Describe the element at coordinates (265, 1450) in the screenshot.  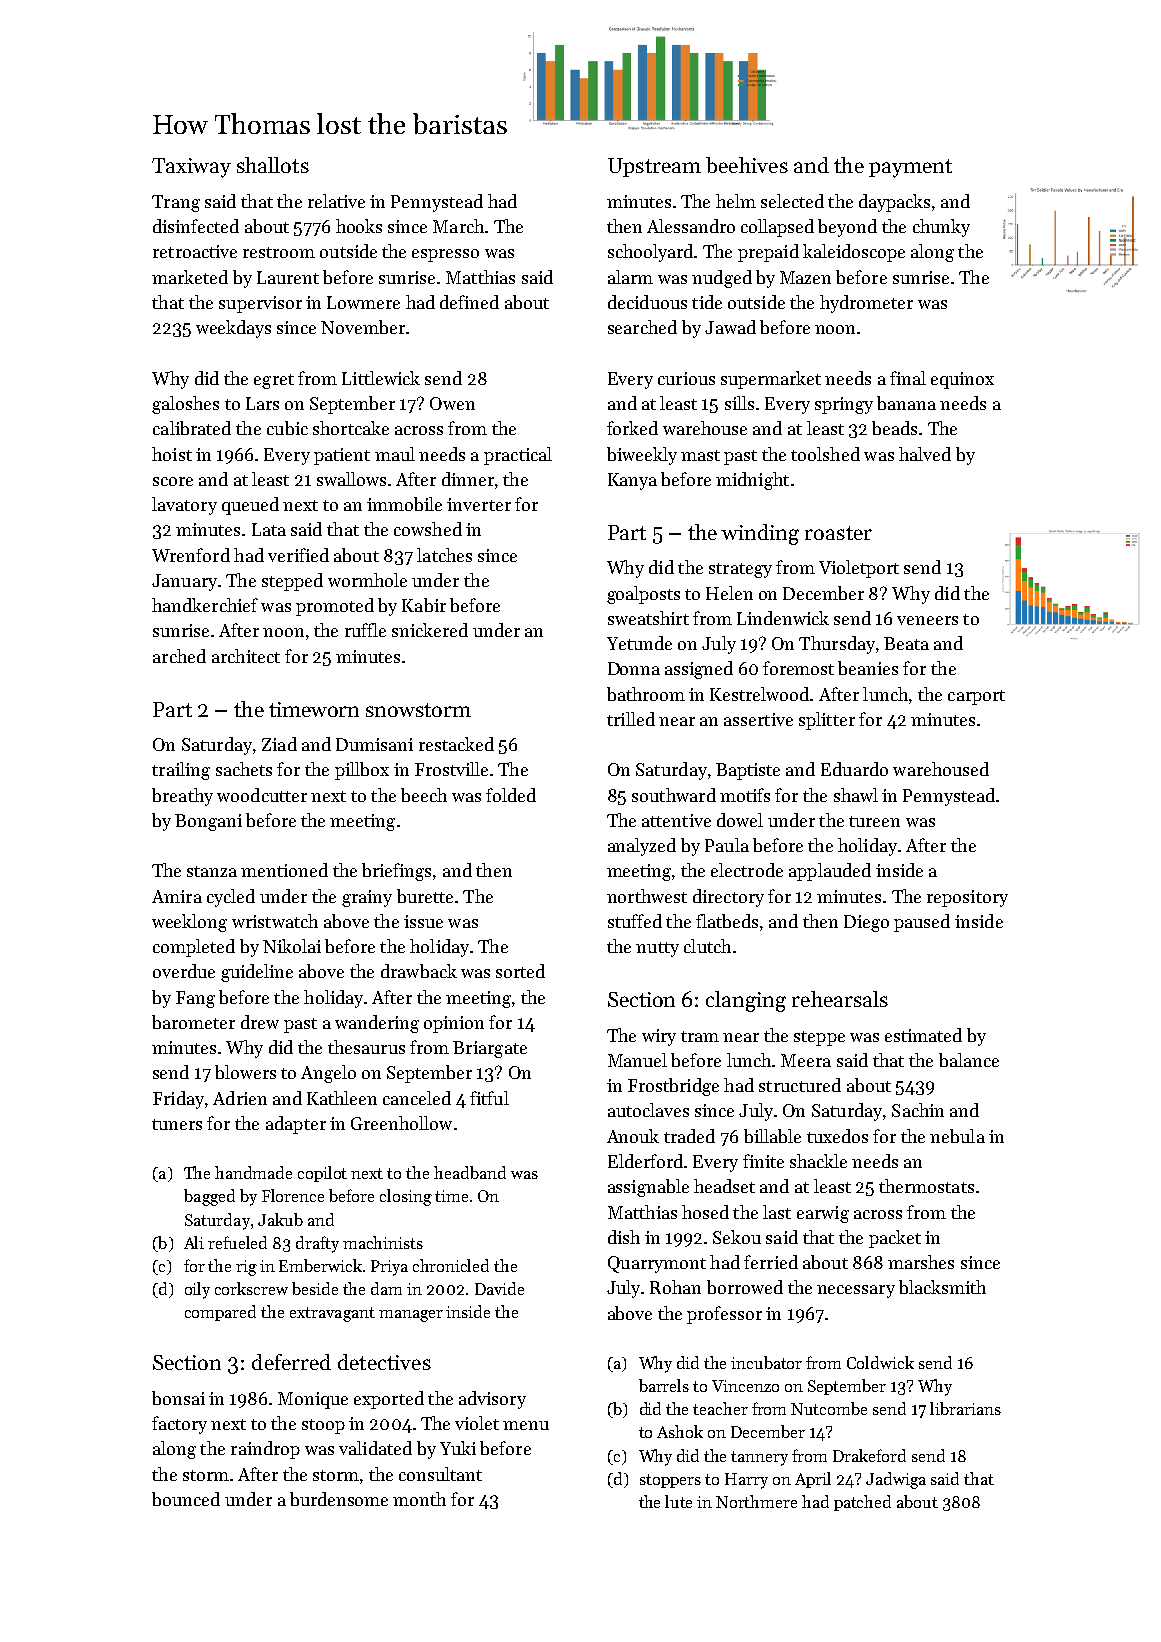
I see `raindrop` at that location.
